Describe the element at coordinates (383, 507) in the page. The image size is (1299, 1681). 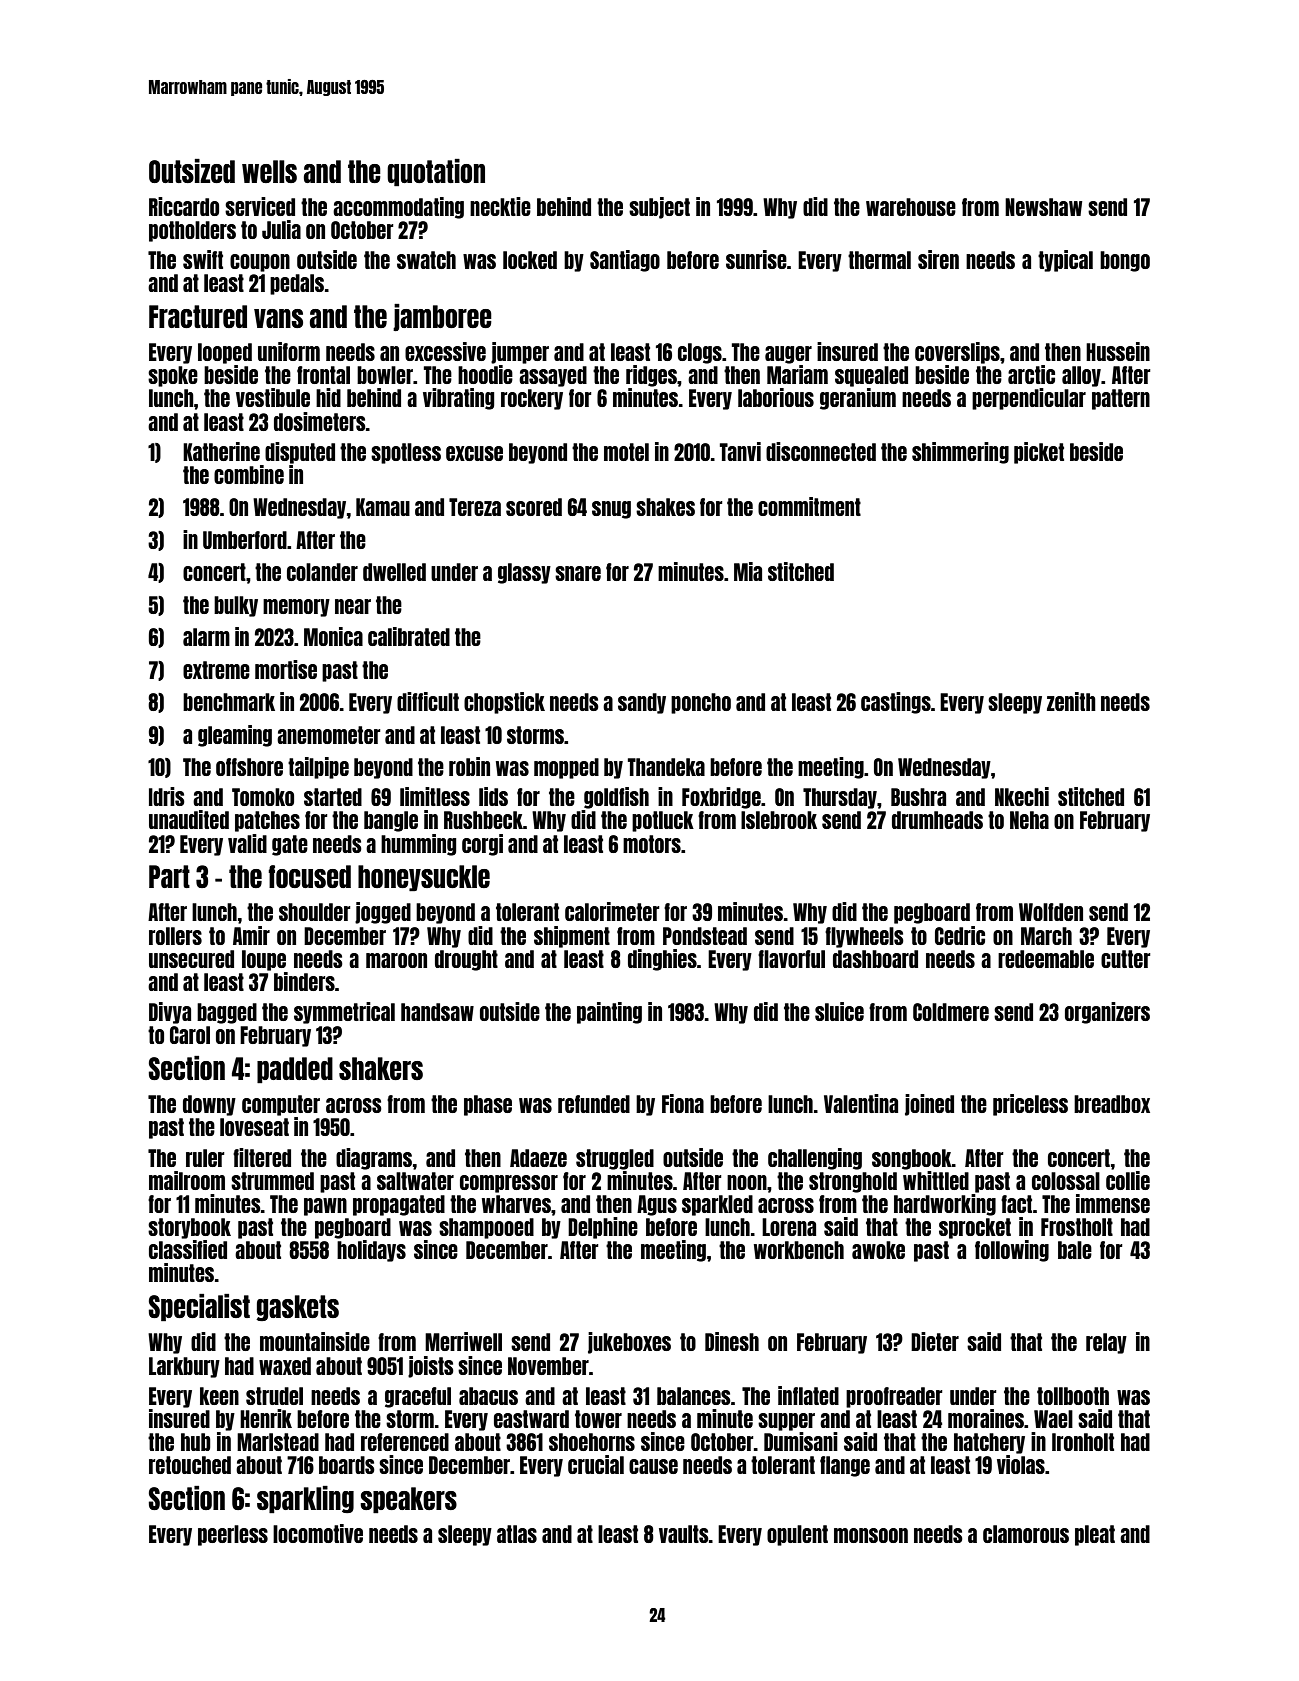
I see `Kamau` at that location.
